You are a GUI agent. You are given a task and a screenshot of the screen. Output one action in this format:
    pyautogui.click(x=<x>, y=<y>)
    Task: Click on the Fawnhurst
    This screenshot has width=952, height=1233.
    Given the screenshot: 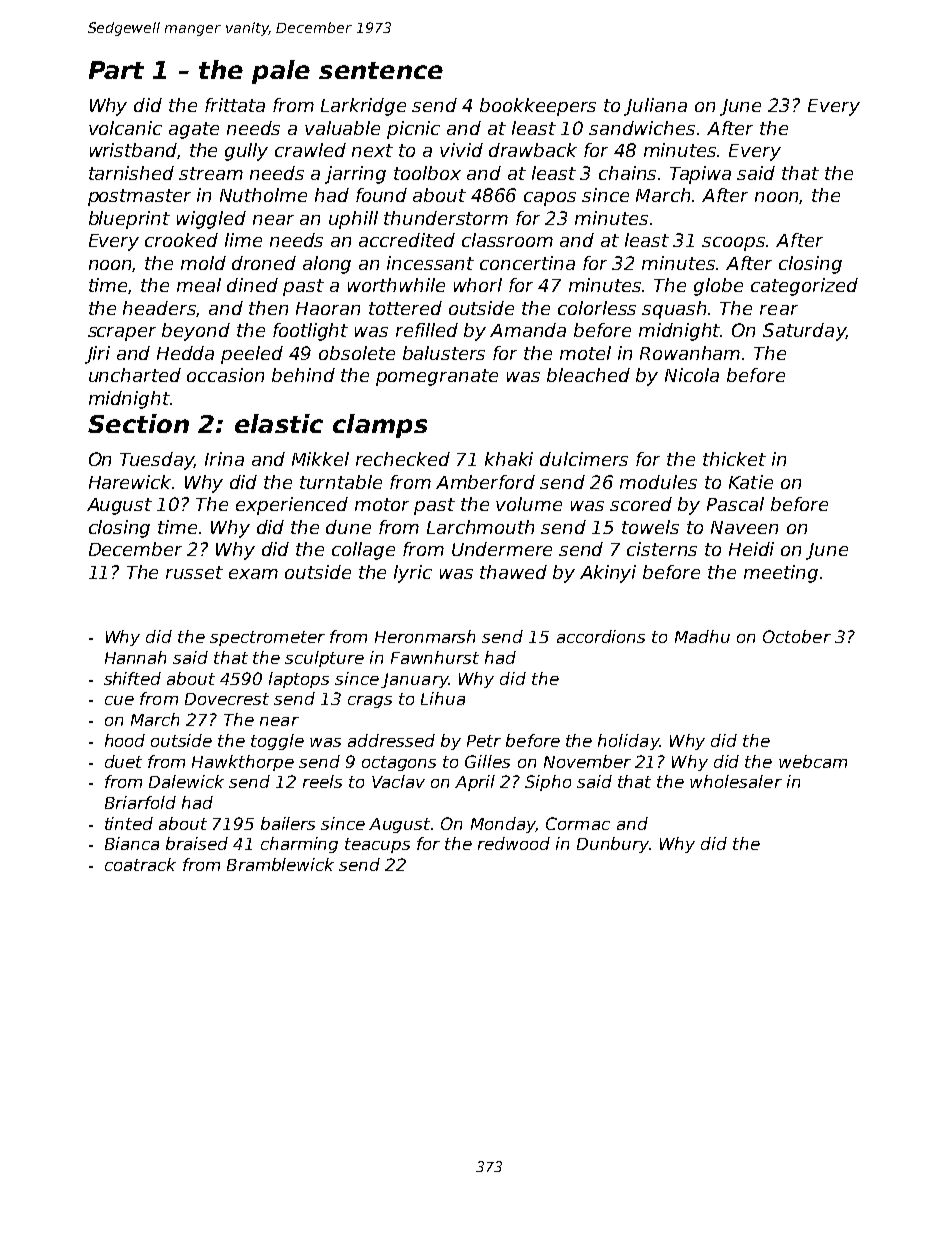 What is the action you would take?
    pyautogui.click(x=435, y=657)
